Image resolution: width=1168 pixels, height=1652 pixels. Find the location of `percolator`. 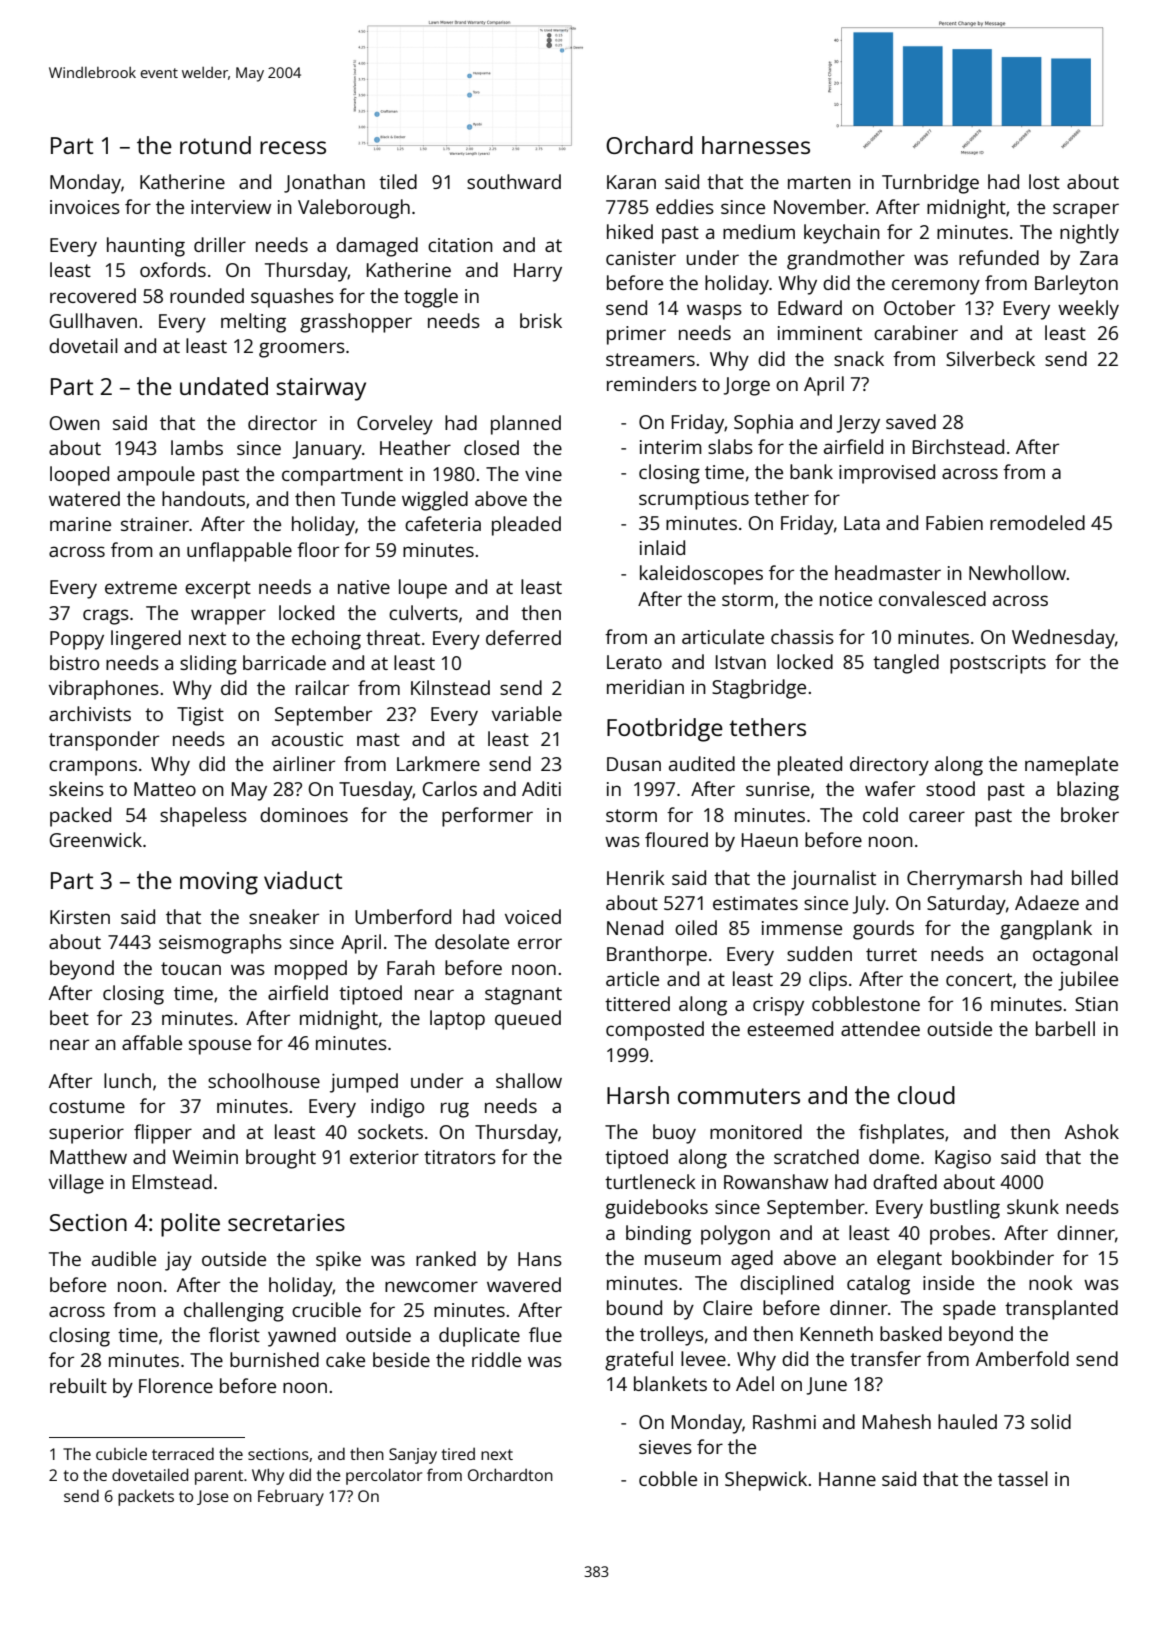

percolator is located at coordinates (384, 1476).
